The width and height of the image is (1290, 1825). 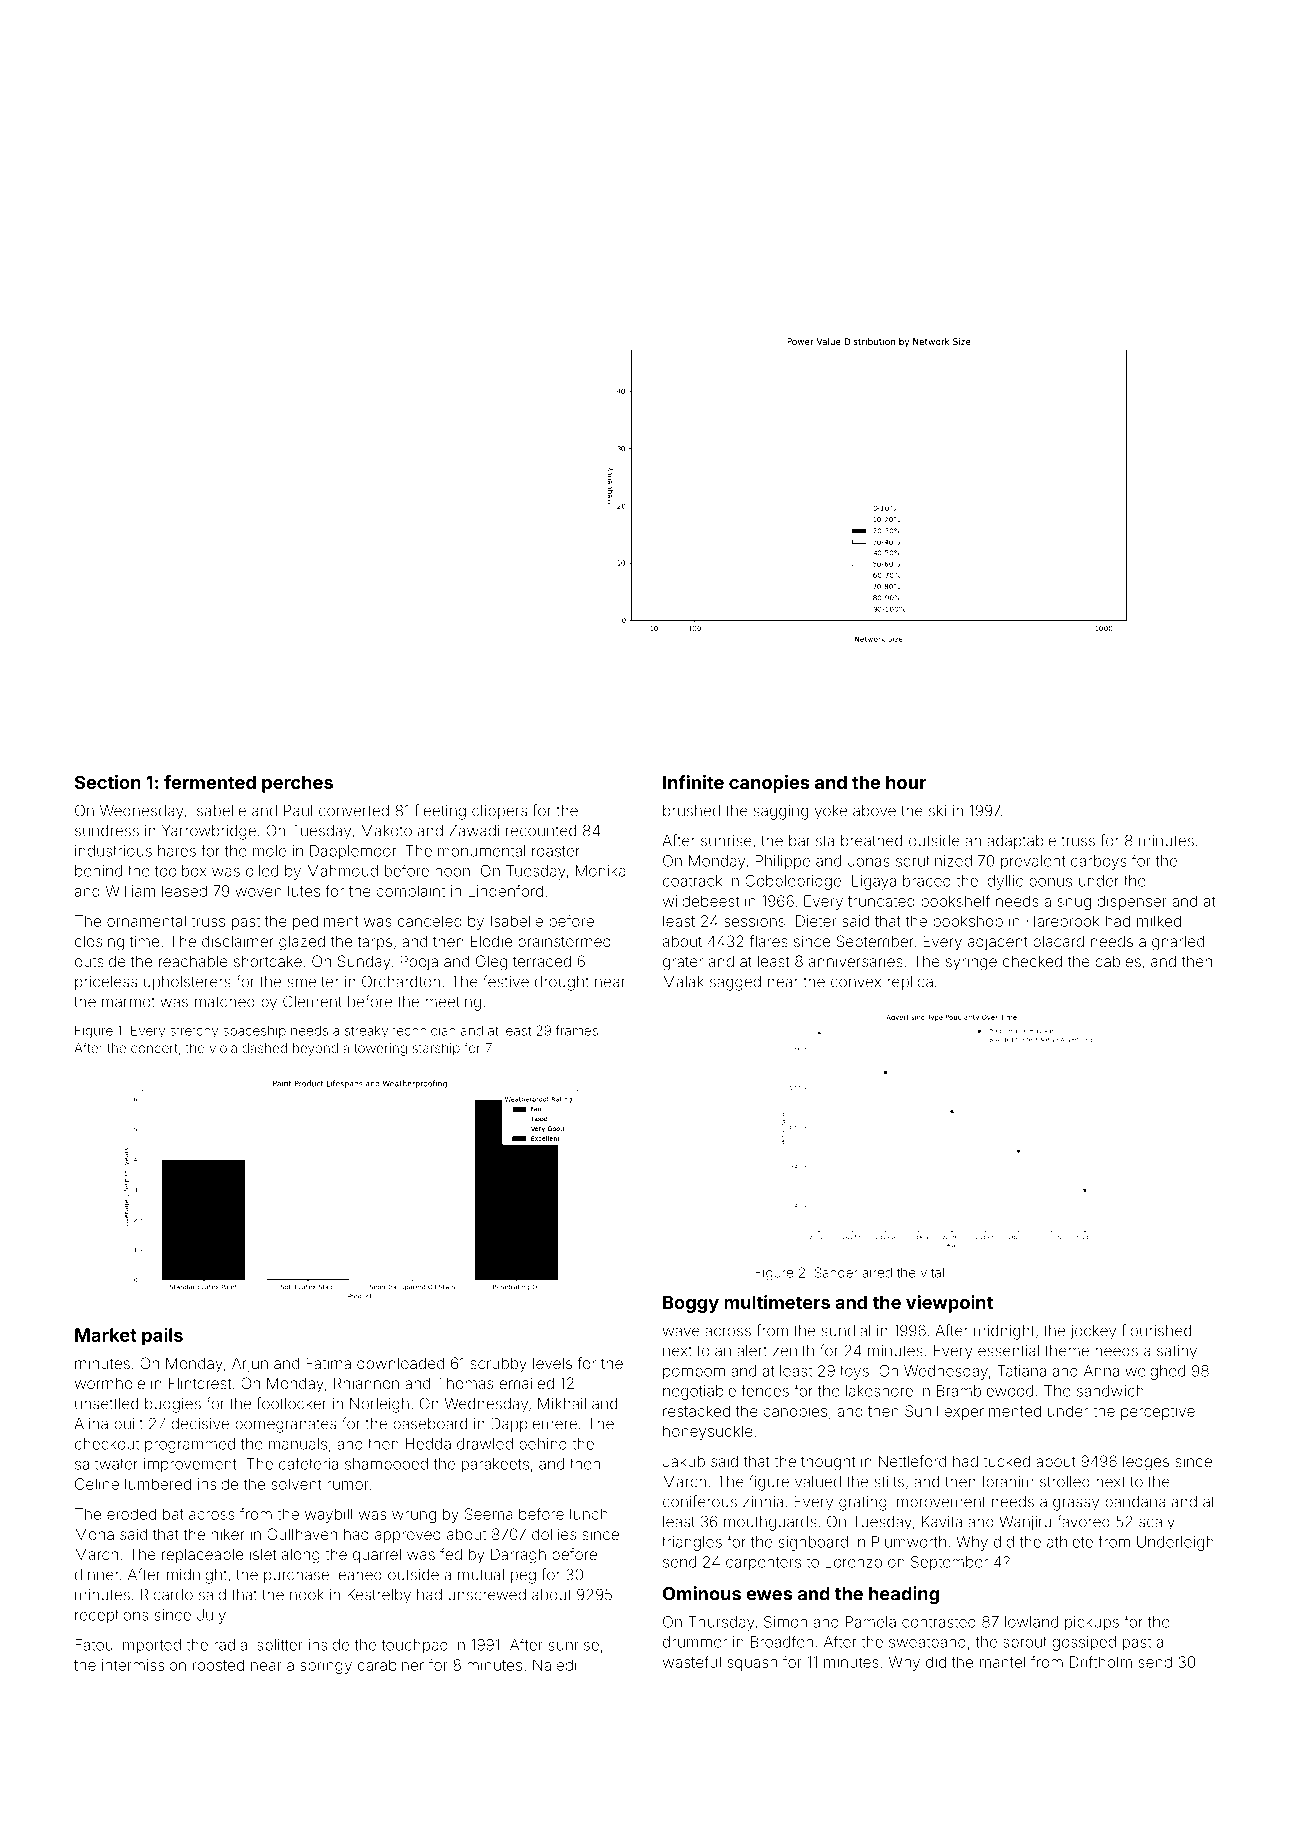 What do you see at coordinates (210, 782) in the image?
I see `fermented` at bounding box center [210, 782].
